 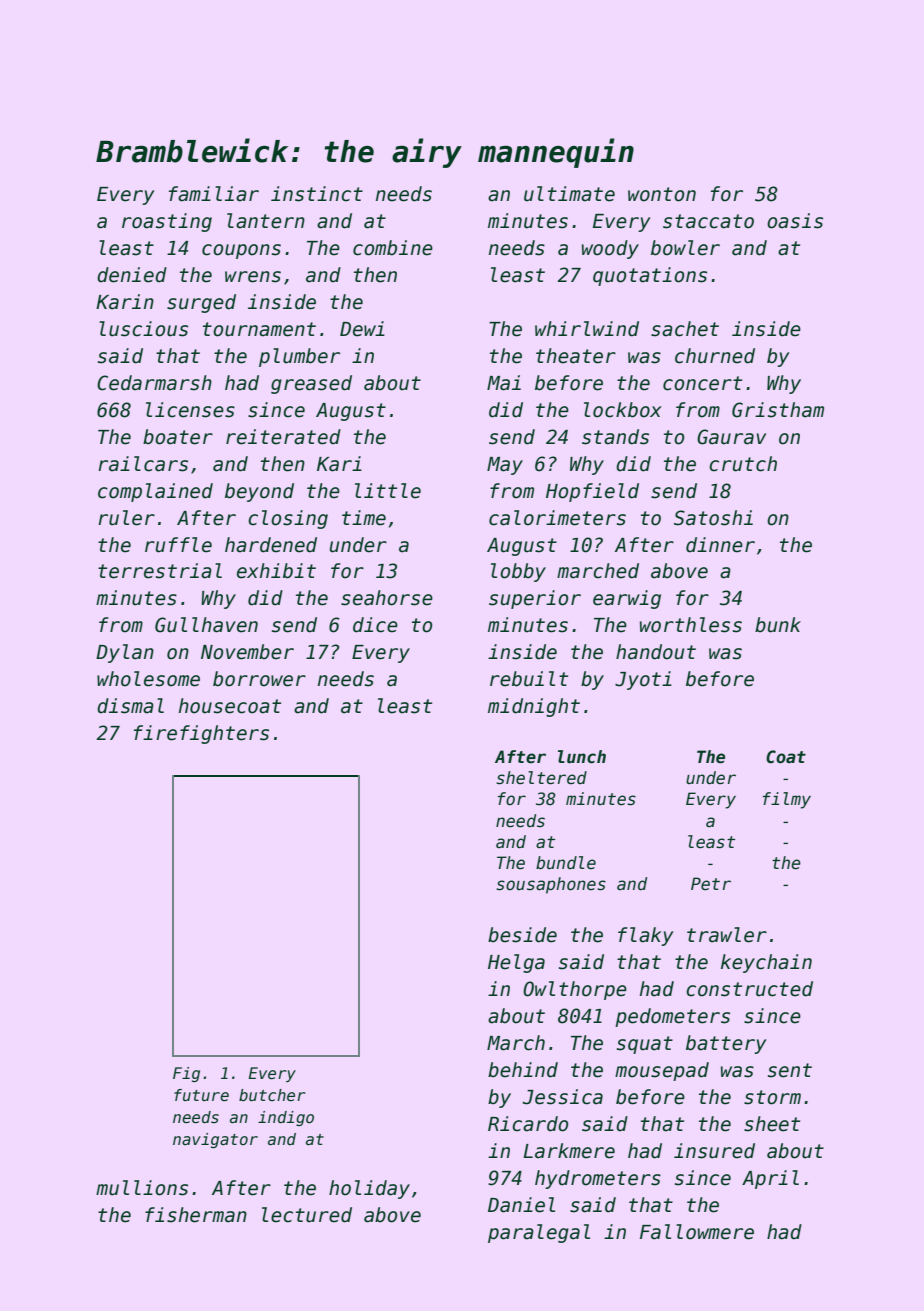 I want to click on seahorse, so click(x=387, y=598).
